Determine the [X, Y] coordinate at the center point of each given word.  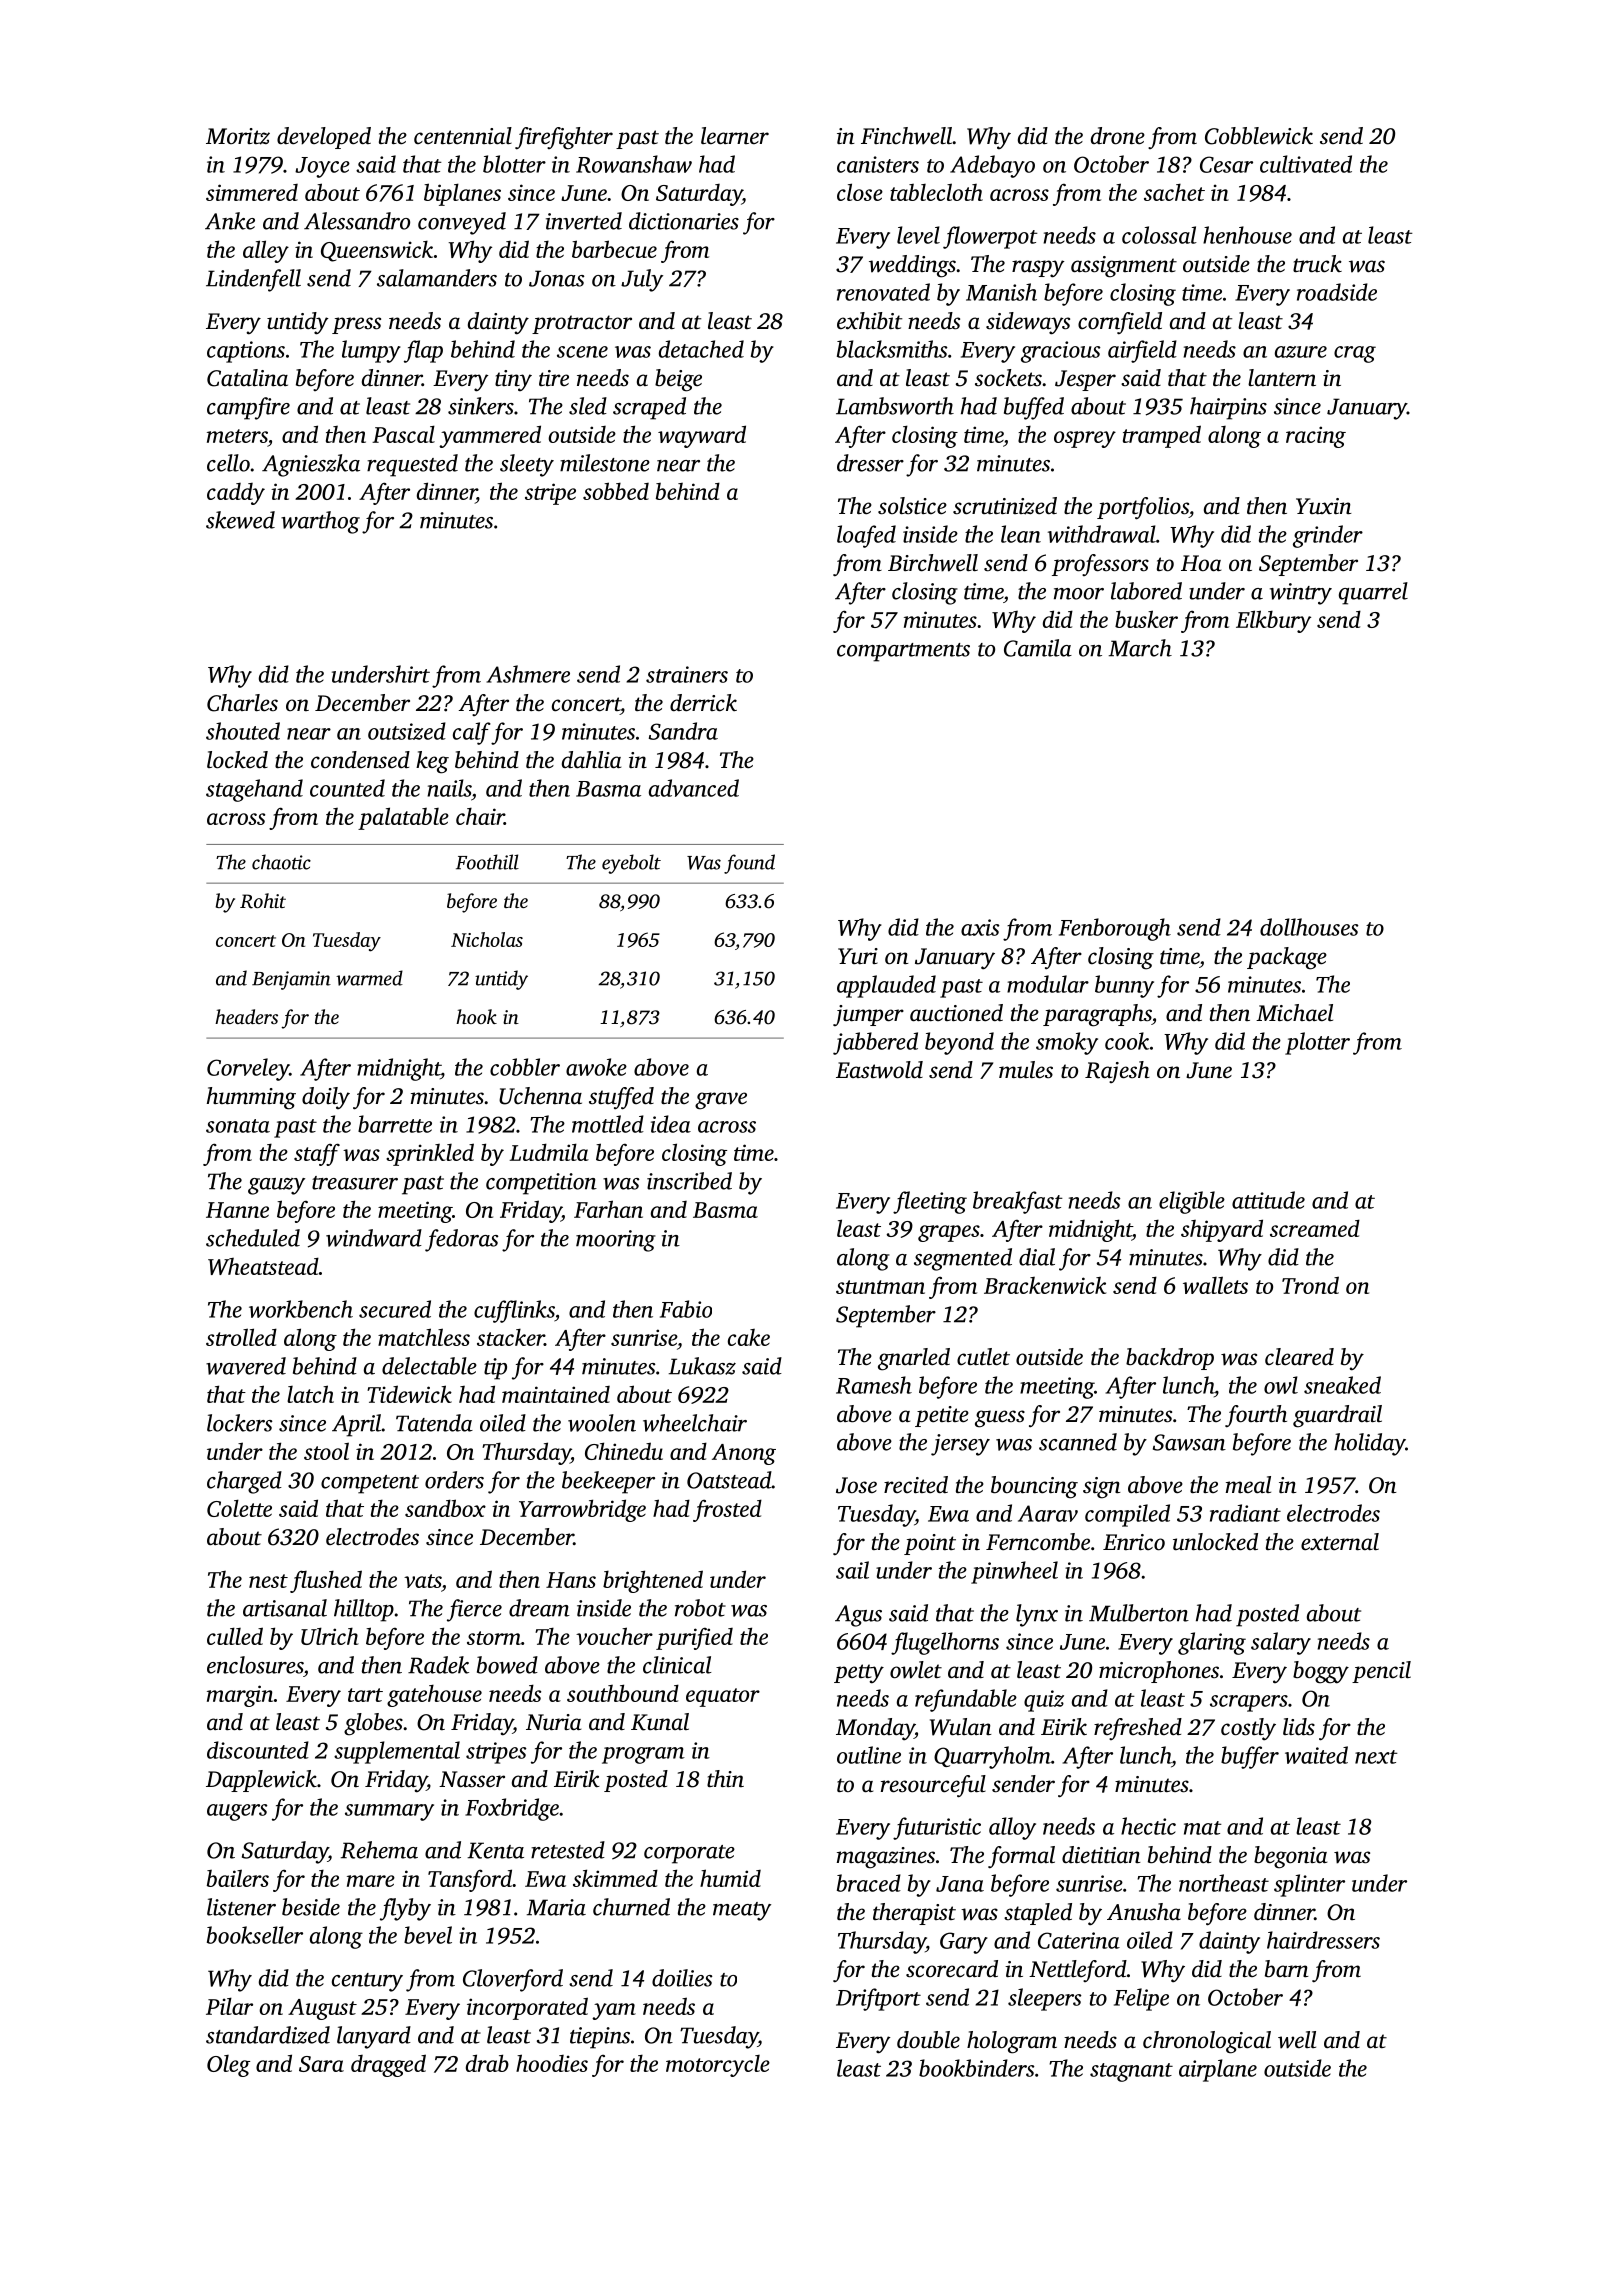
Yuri [858, 956]
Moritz [238, 136]
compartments [903, 652]
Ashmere [528, 674]
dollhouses [1309, 927]
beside [311, 1907]
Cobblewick [1259, 136]
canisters [878, 164]
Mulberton [1139, 1613]
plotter [1317, 1043]
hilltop [364, 1610]
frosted [727, 1510]
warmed [369, 978]
